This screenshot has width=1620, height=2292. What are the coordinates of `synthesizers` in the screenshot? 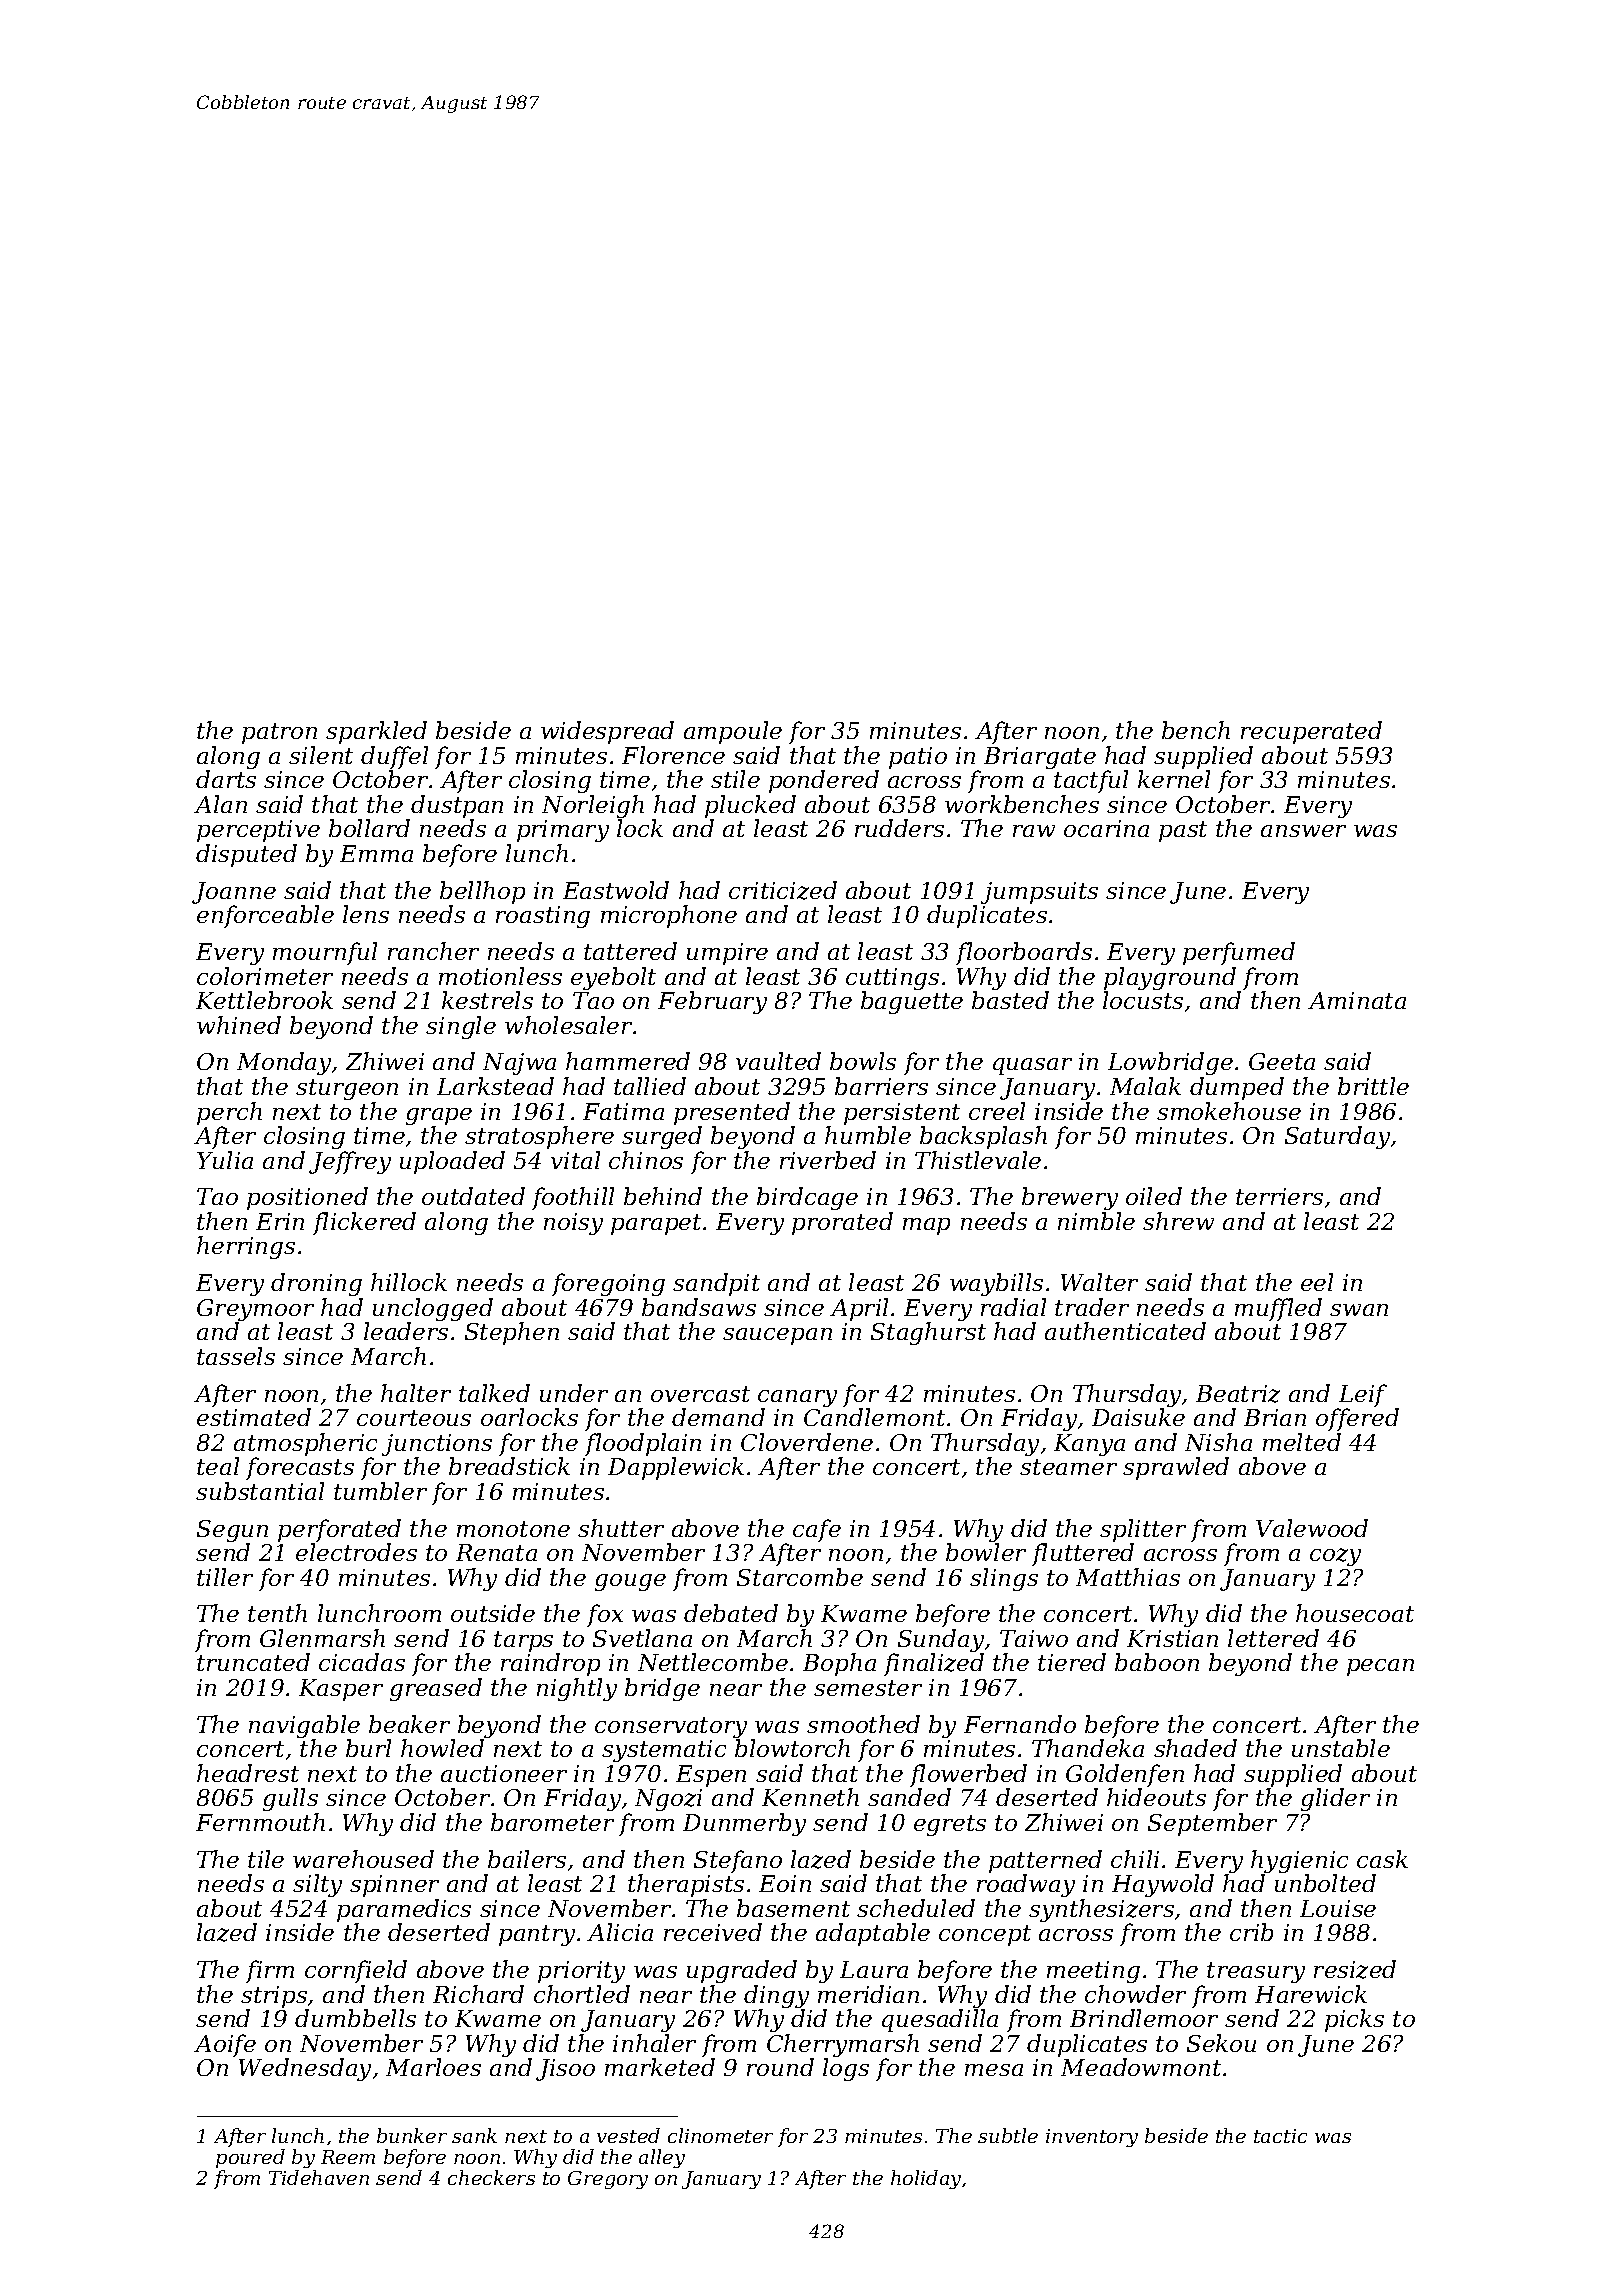 It's located at (1101, 1910).
